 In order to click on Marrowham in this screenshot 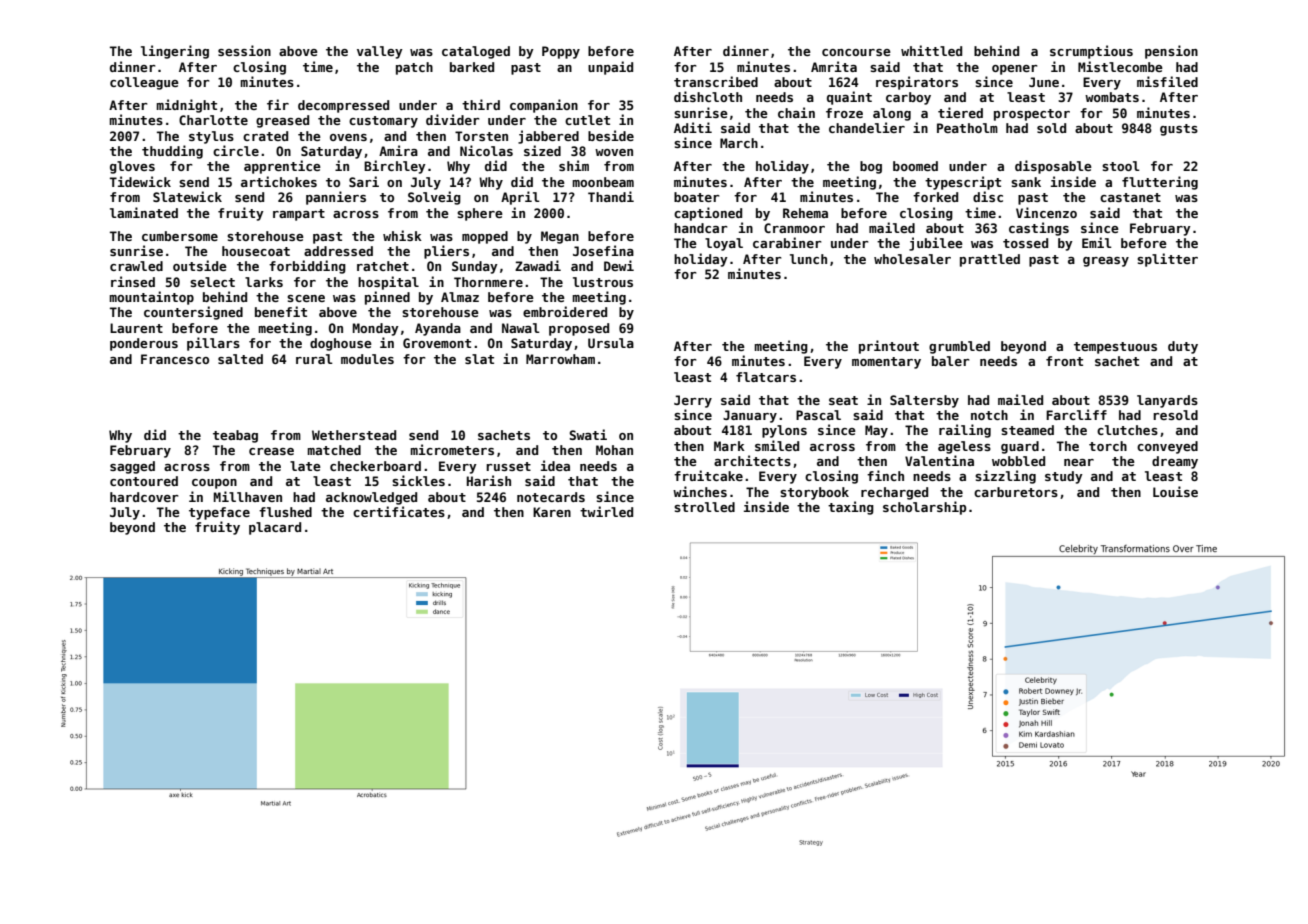, I will do `click(560, 359)`.
